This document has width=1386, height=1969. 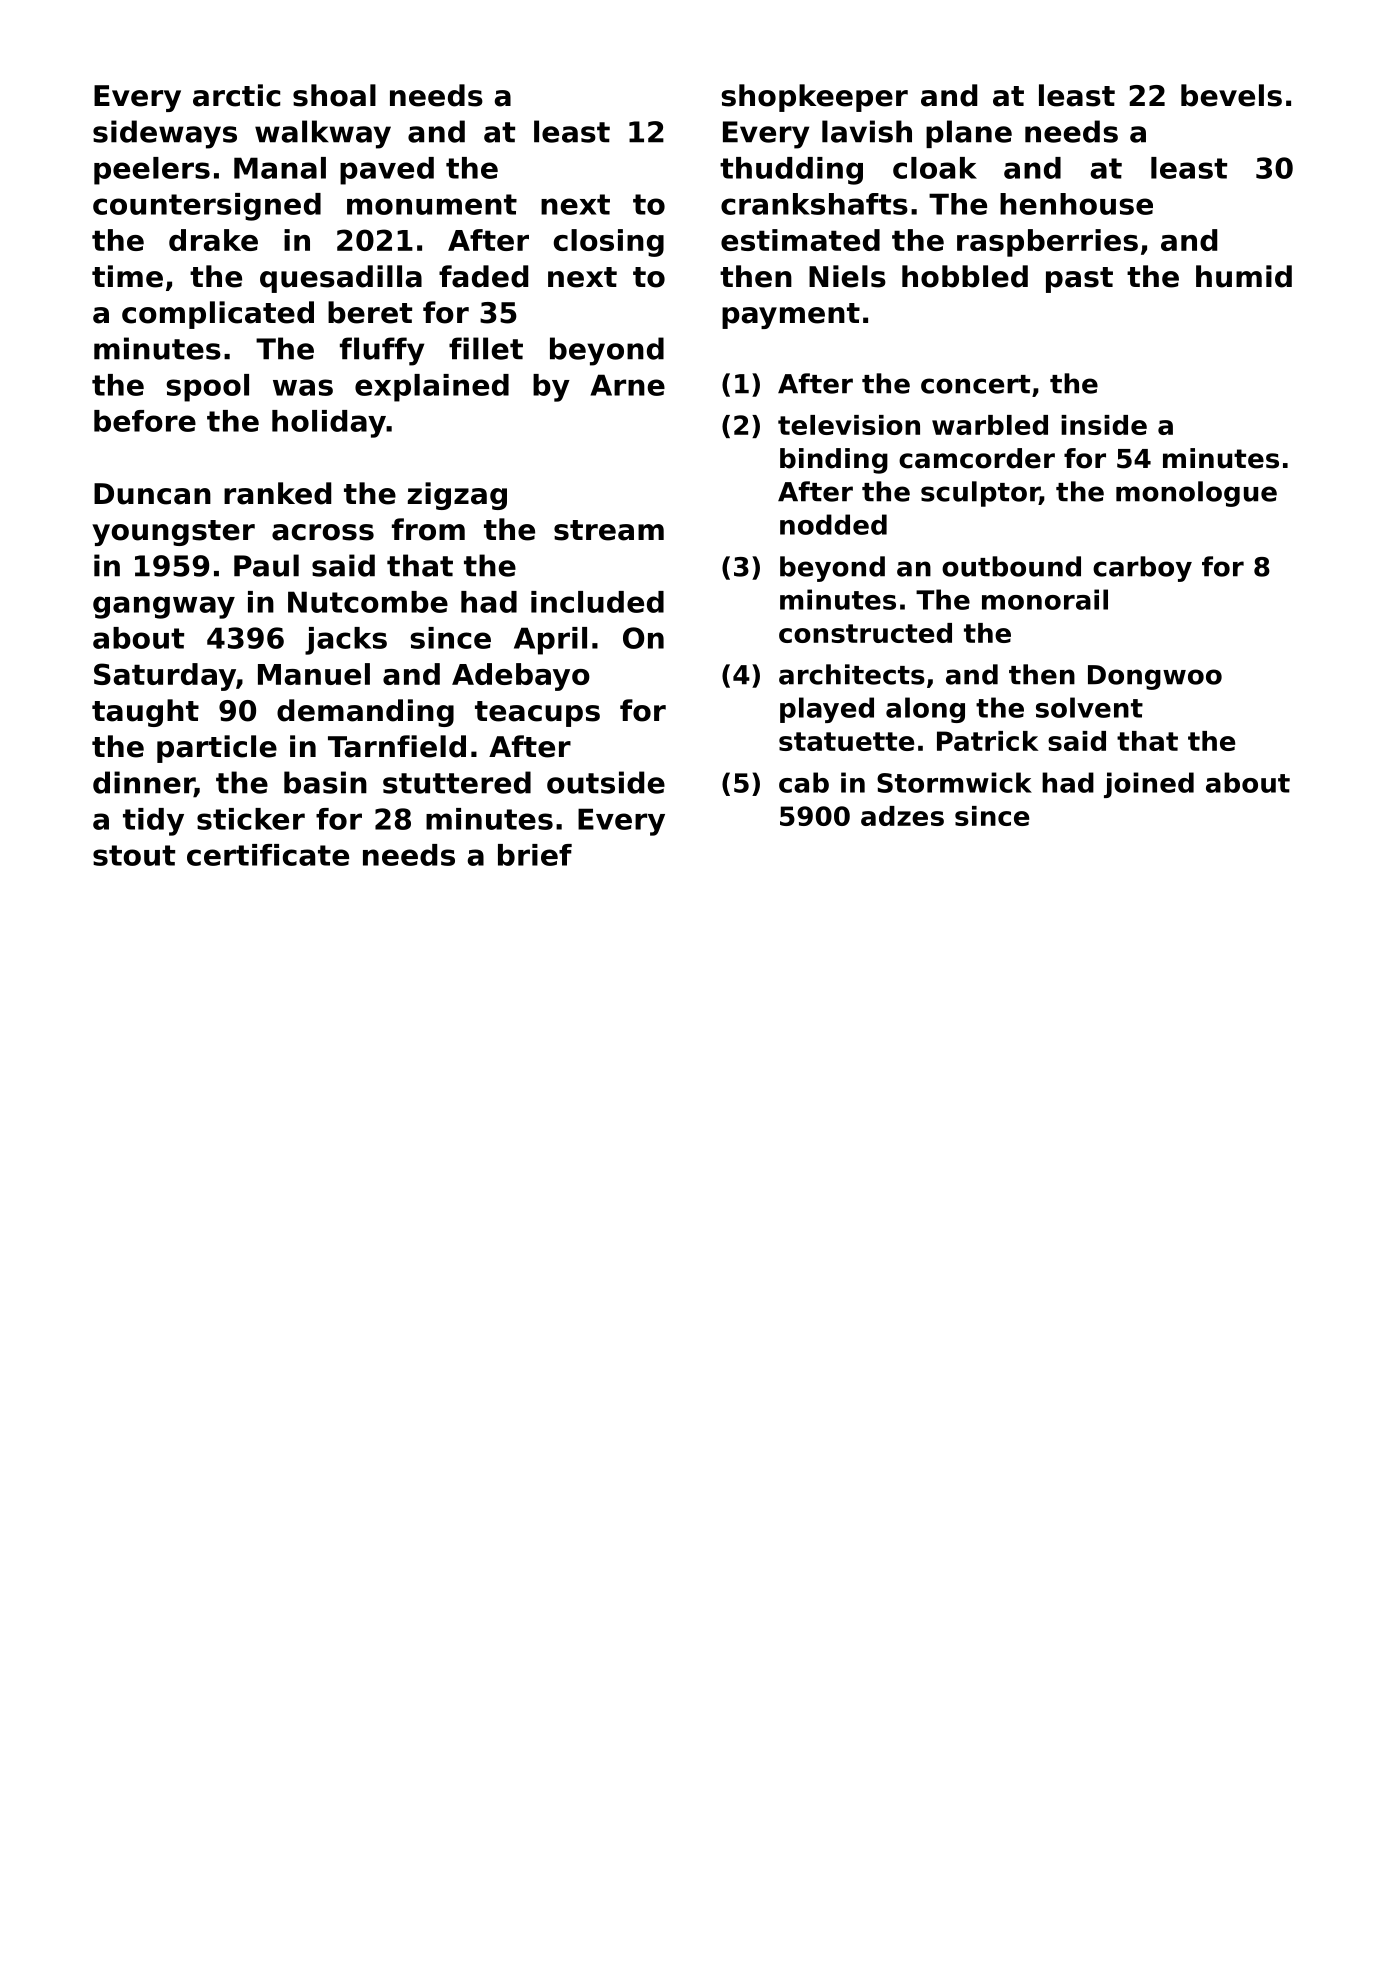 I want to click on henhouse, so click(x=1076, y=204).
